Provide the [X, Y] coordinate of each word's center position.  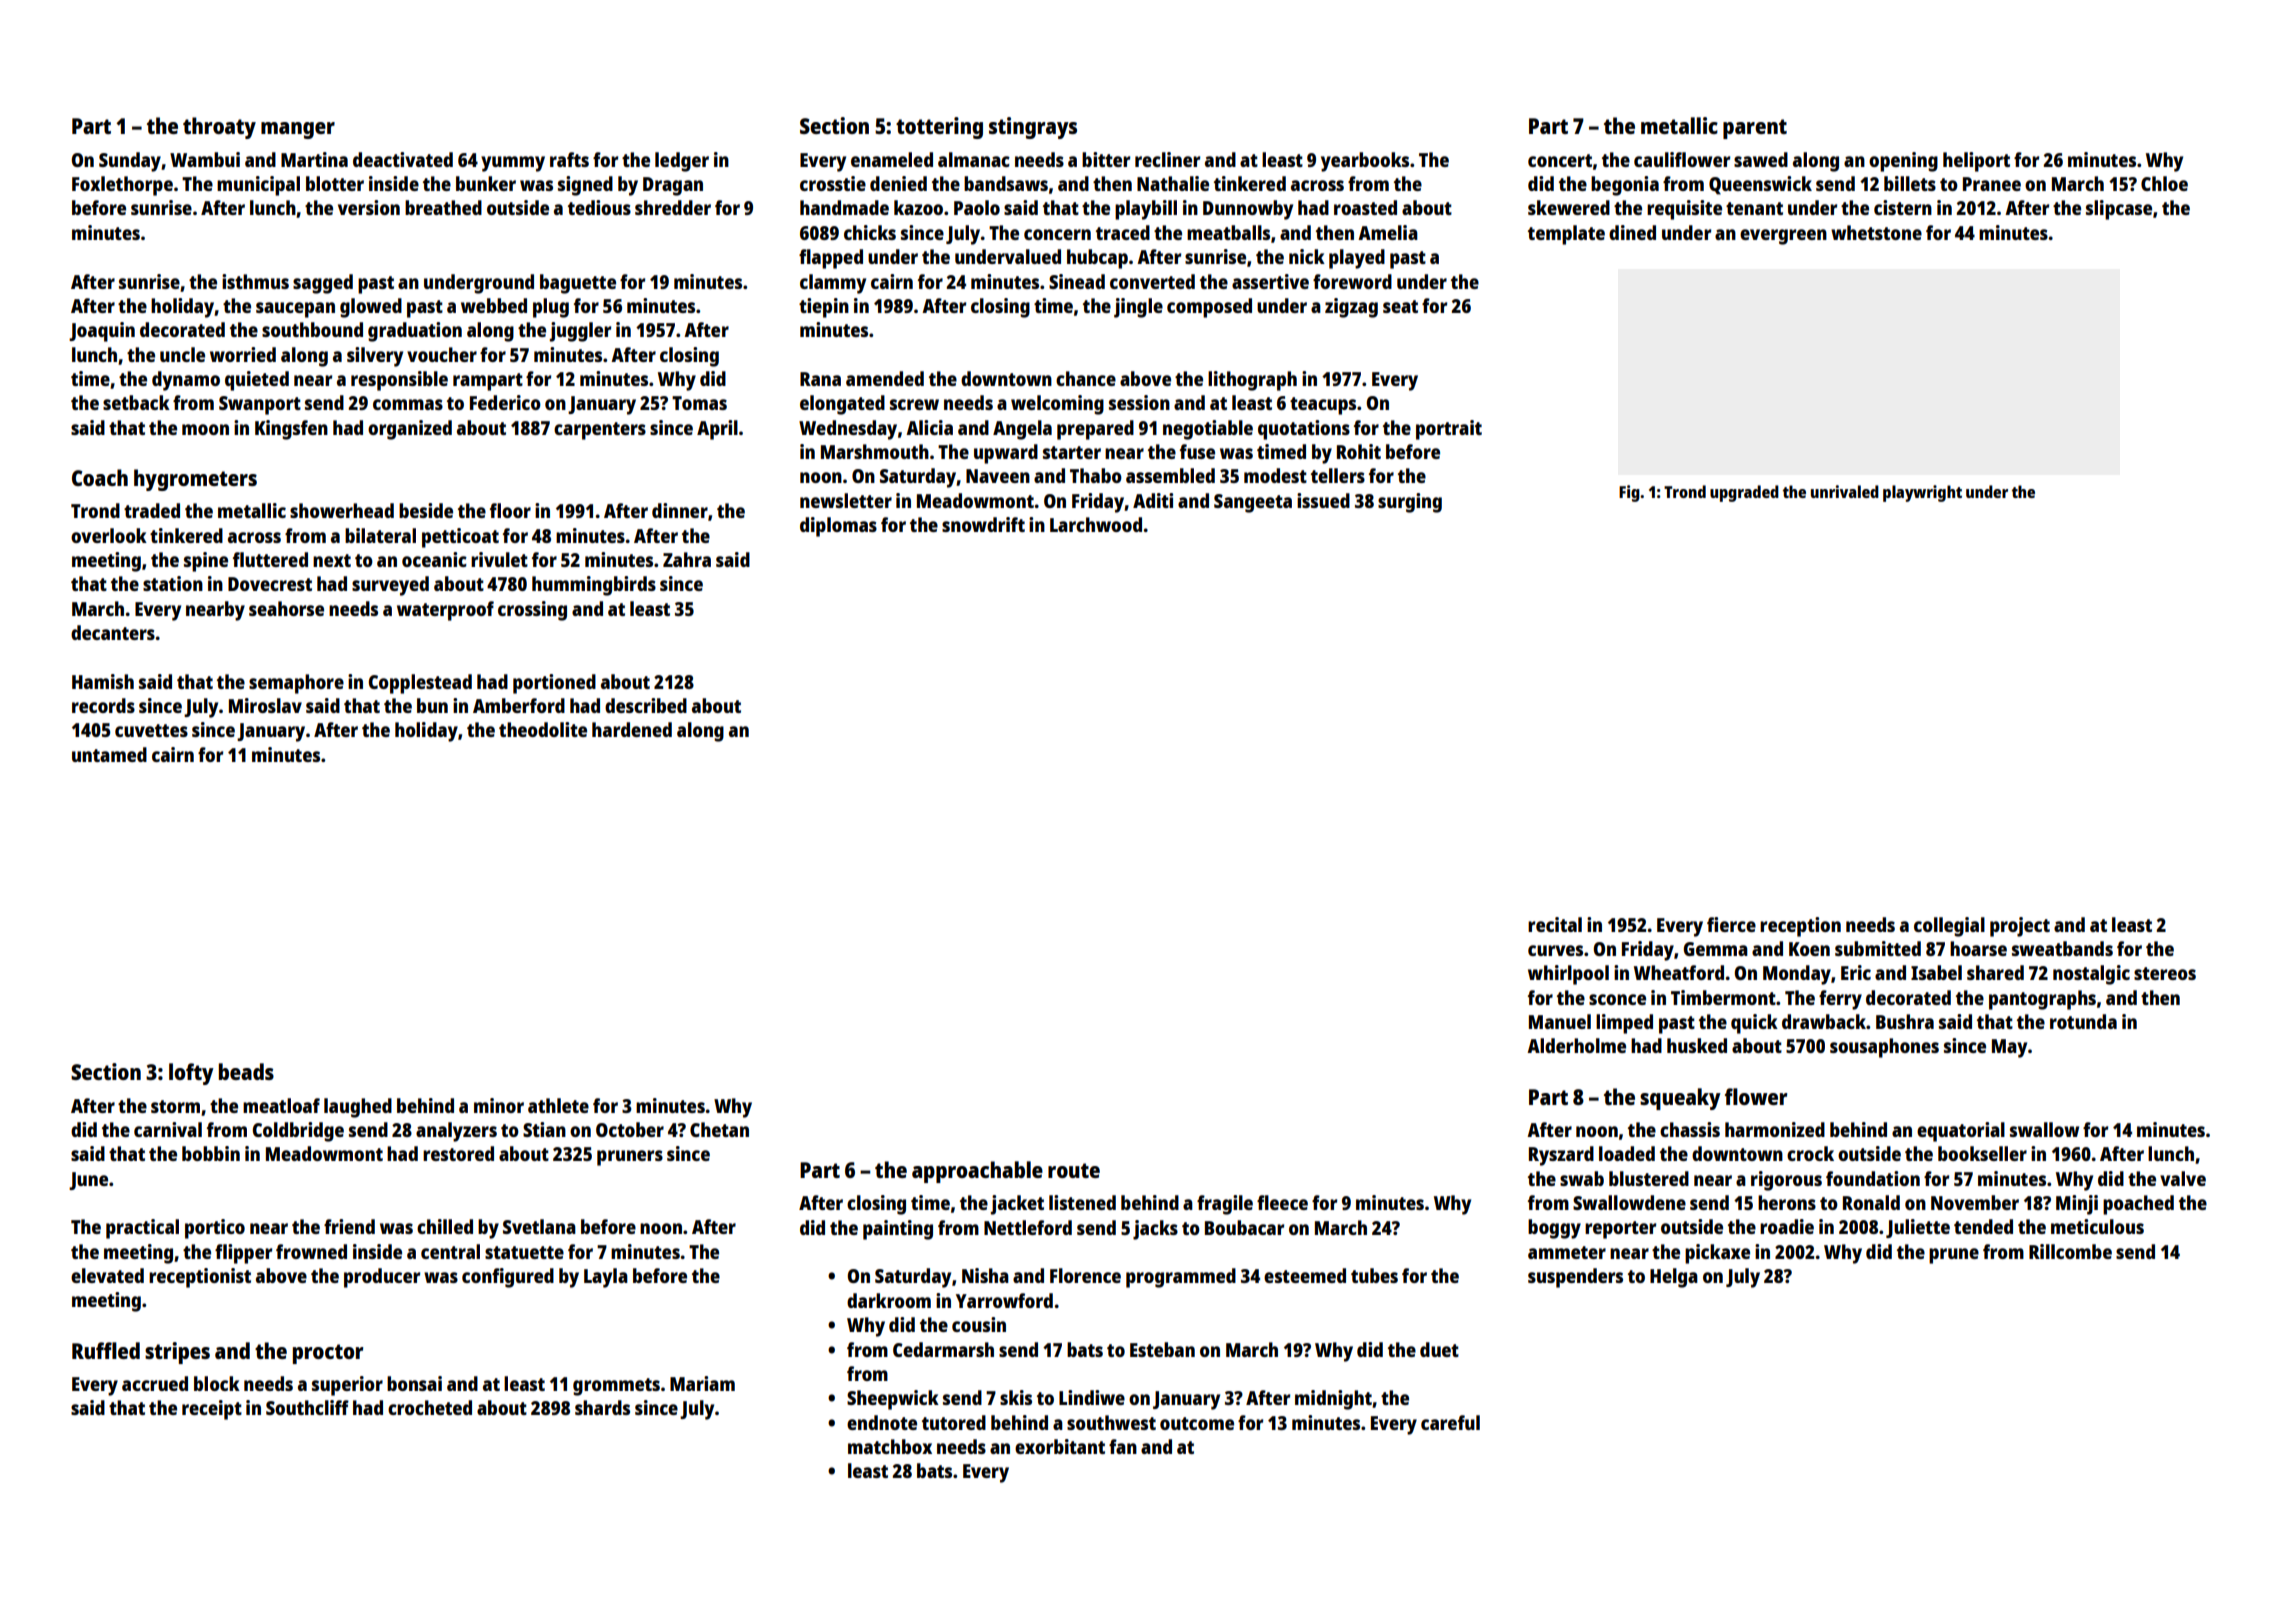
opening [1903, 162]
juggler [580, 332]
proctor [328, 1354]
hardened [632, 729]
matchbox [890, 1446]
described [646, 705]
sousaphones [1884, 1048]
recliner [1167, 159]
